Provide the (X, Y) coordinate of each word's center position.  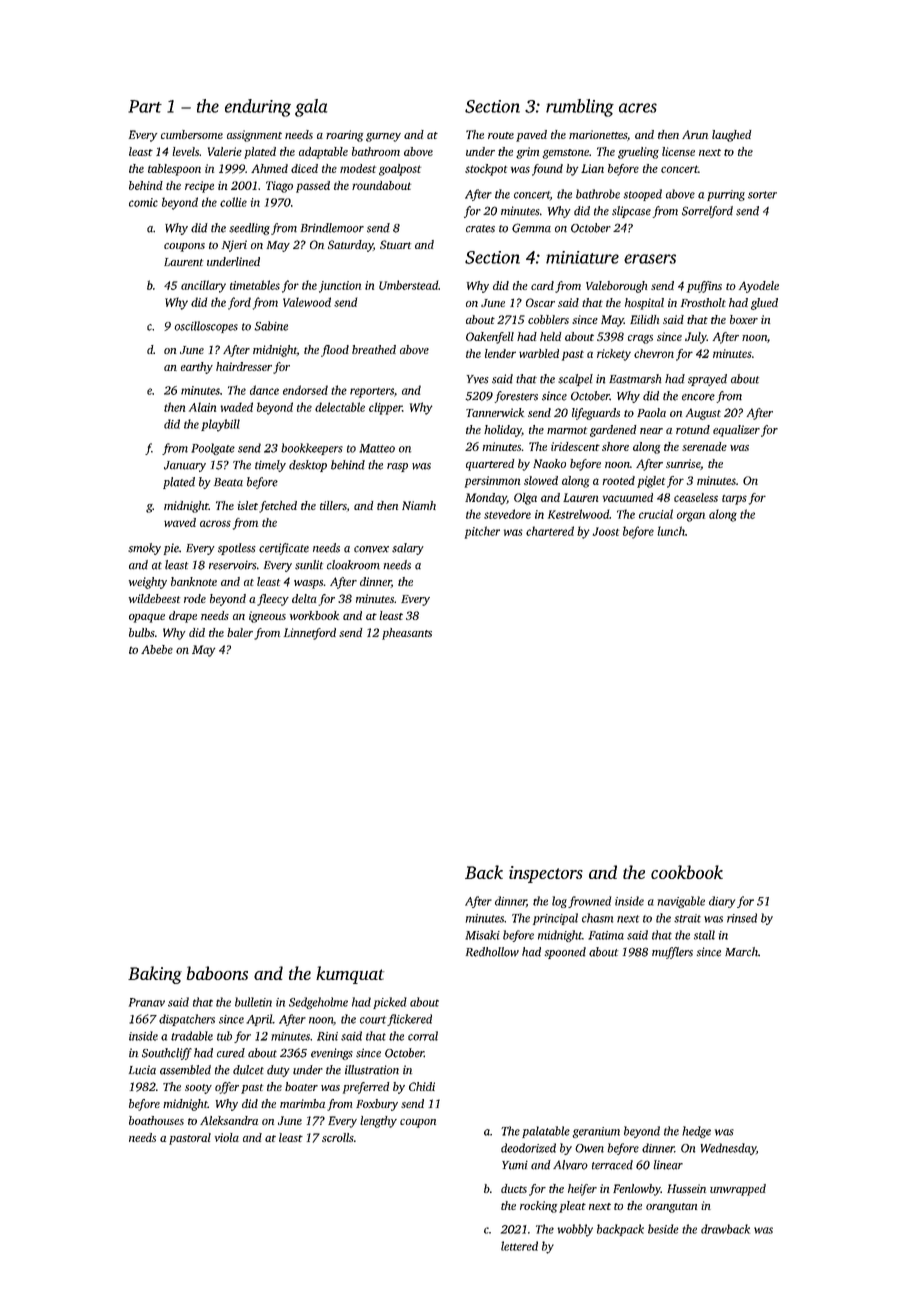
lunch (671, 531)
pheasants (407, 634)
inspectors (546, 874)
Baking (155, 975)
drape (183, 617)
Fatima (606, 935)
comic (143, 202)
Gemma (531, 228)
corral (423, 1036)
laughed (732, 136)
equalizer (736, 431)
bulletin (253, 1002)
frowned (589, 902)
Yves (478, 379)
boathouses (156, 1120)
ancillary (203, 286)
